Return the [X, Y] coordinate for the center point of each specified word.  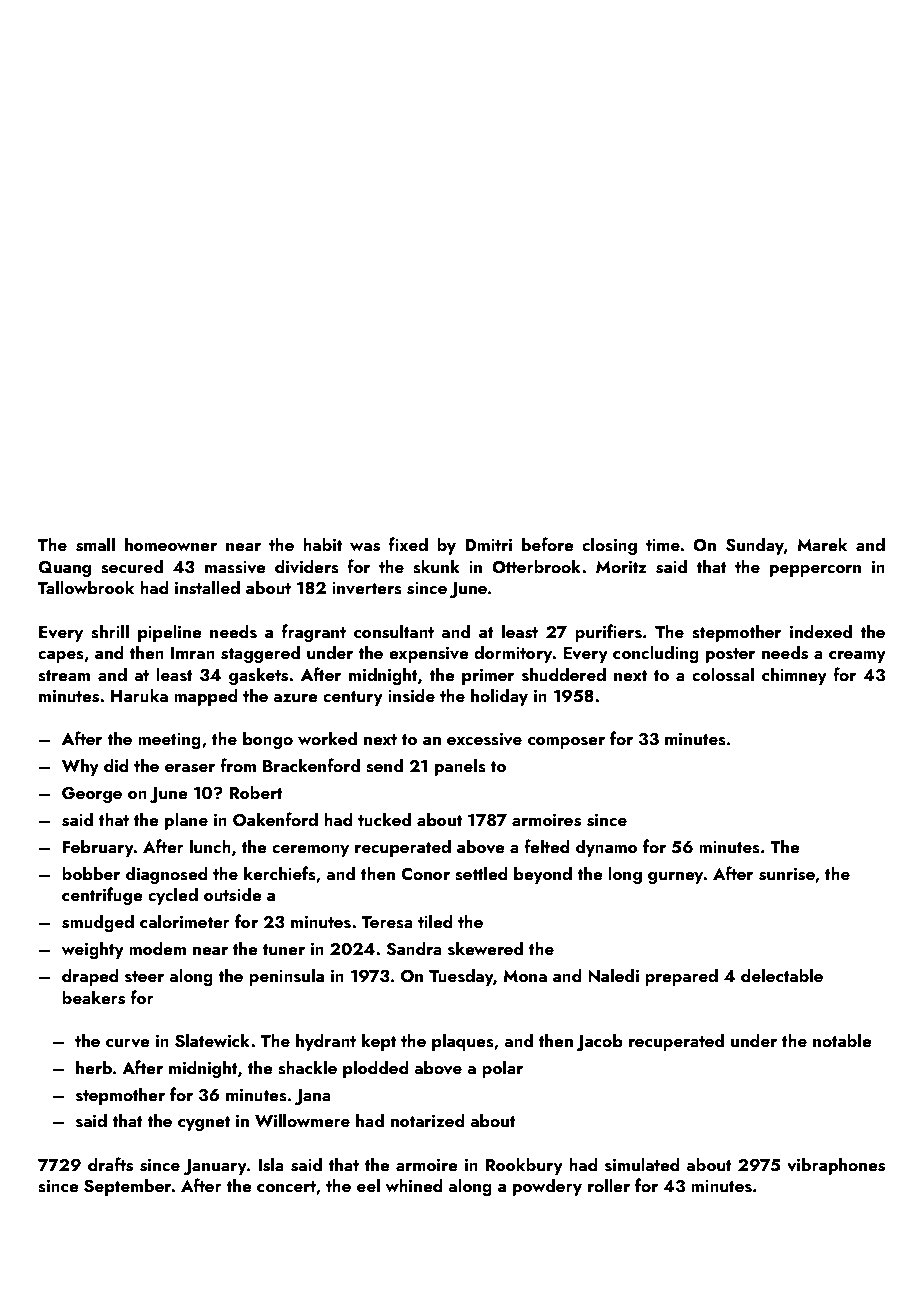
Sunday [755, 546]
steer [144, 977]
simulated [642, 1164]
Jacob [599, 1042]
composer [566, 743]
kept [379, 1042]
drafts [110, 1164]
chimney [794, 676]
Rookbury [524, 1166]
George [92, 795]
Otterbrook [536, 566]
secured [132, 566]
